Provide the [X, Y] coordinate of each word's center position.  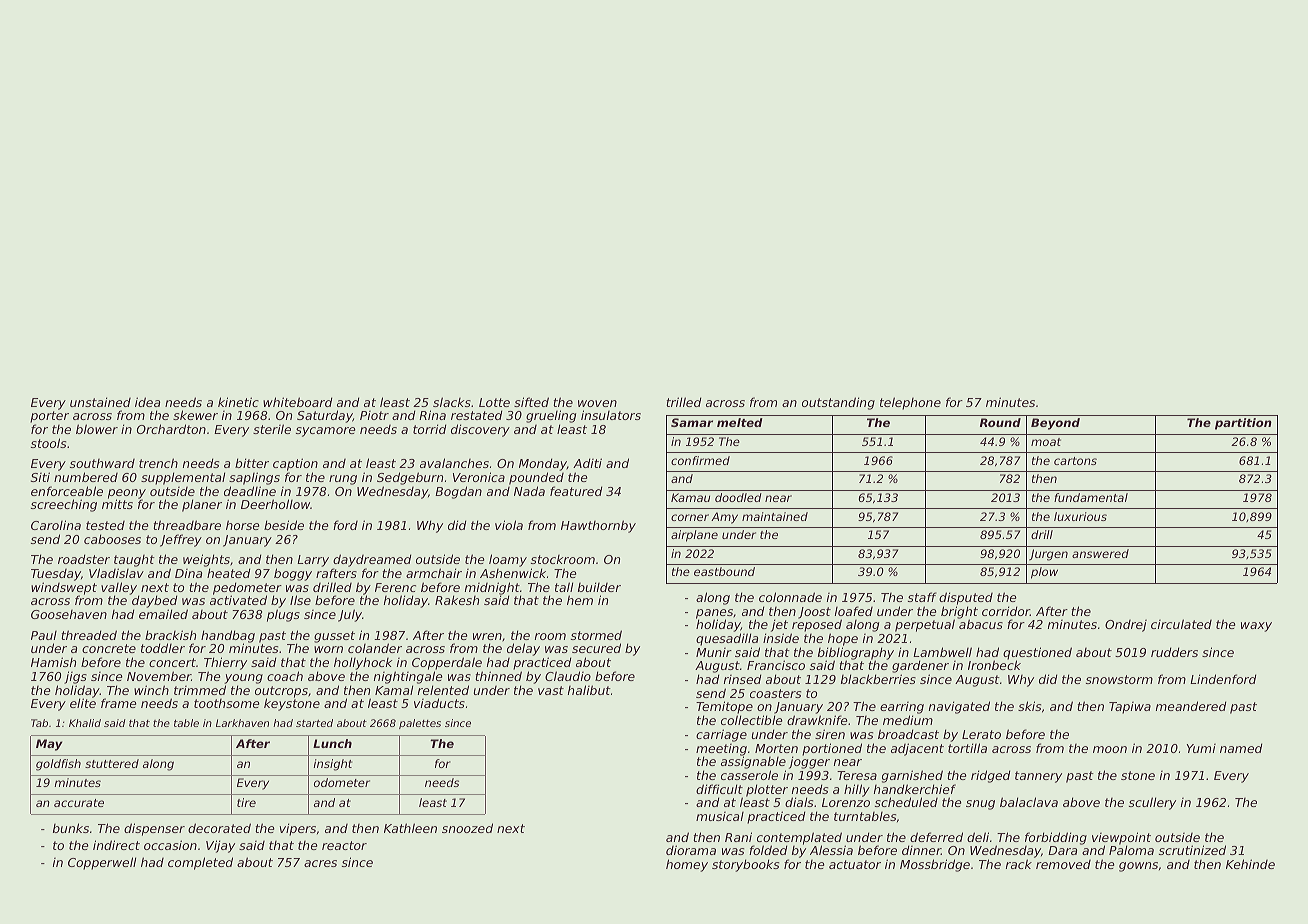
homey [687, 865]
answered [1100, 553]
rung [343, 480]
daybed [154, 602]
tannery [1038, 777]
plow [1044, 573]
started [314, 723]
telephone [910, 403]
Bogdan [458, 492]
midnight [492, 589]
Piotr [374, 415]
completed [200, 863]
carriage [721, 735]
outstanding [838, 403]
